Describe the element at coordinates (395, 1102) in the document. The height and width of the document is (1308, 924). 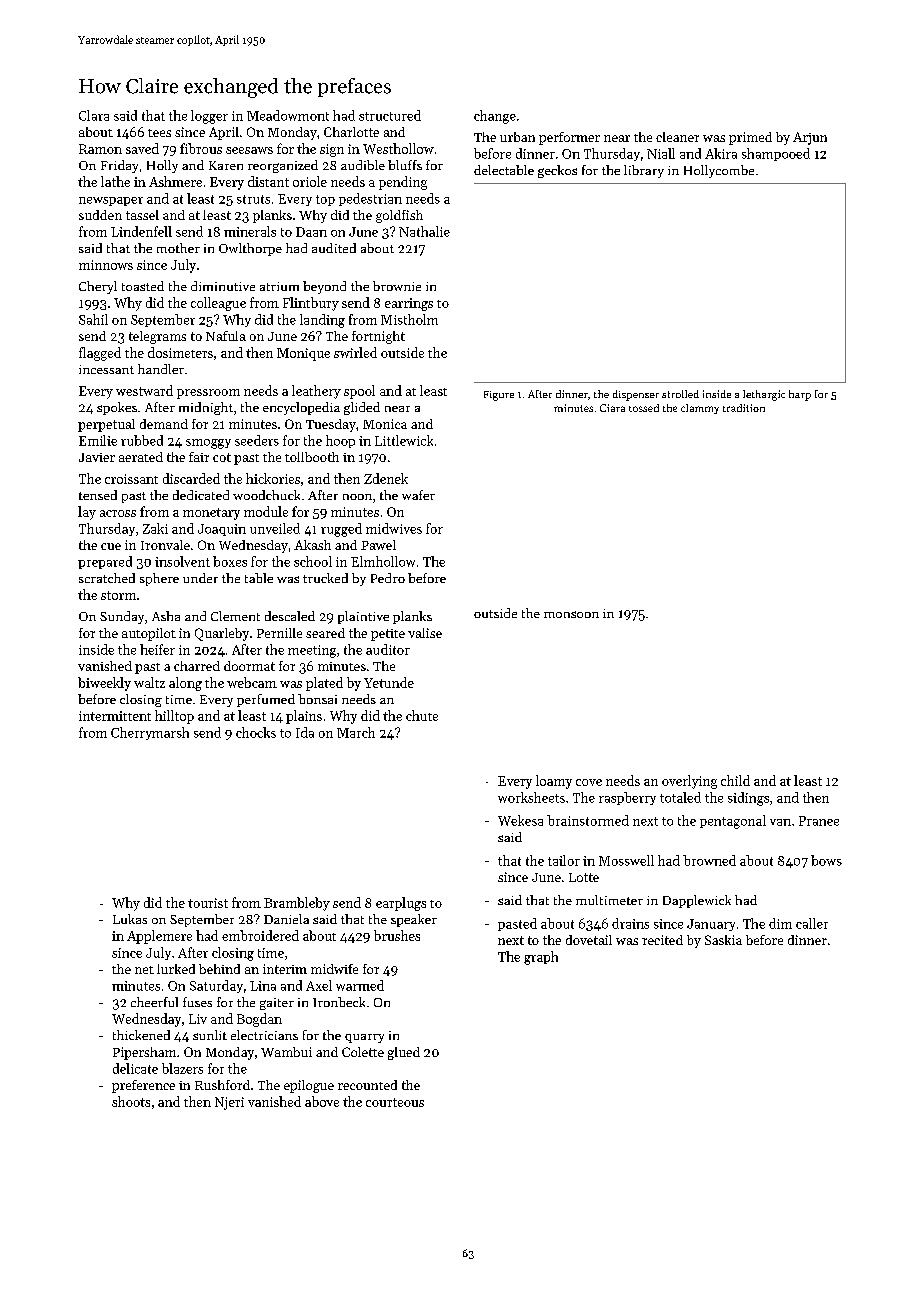
I see `courteous` at that location.
